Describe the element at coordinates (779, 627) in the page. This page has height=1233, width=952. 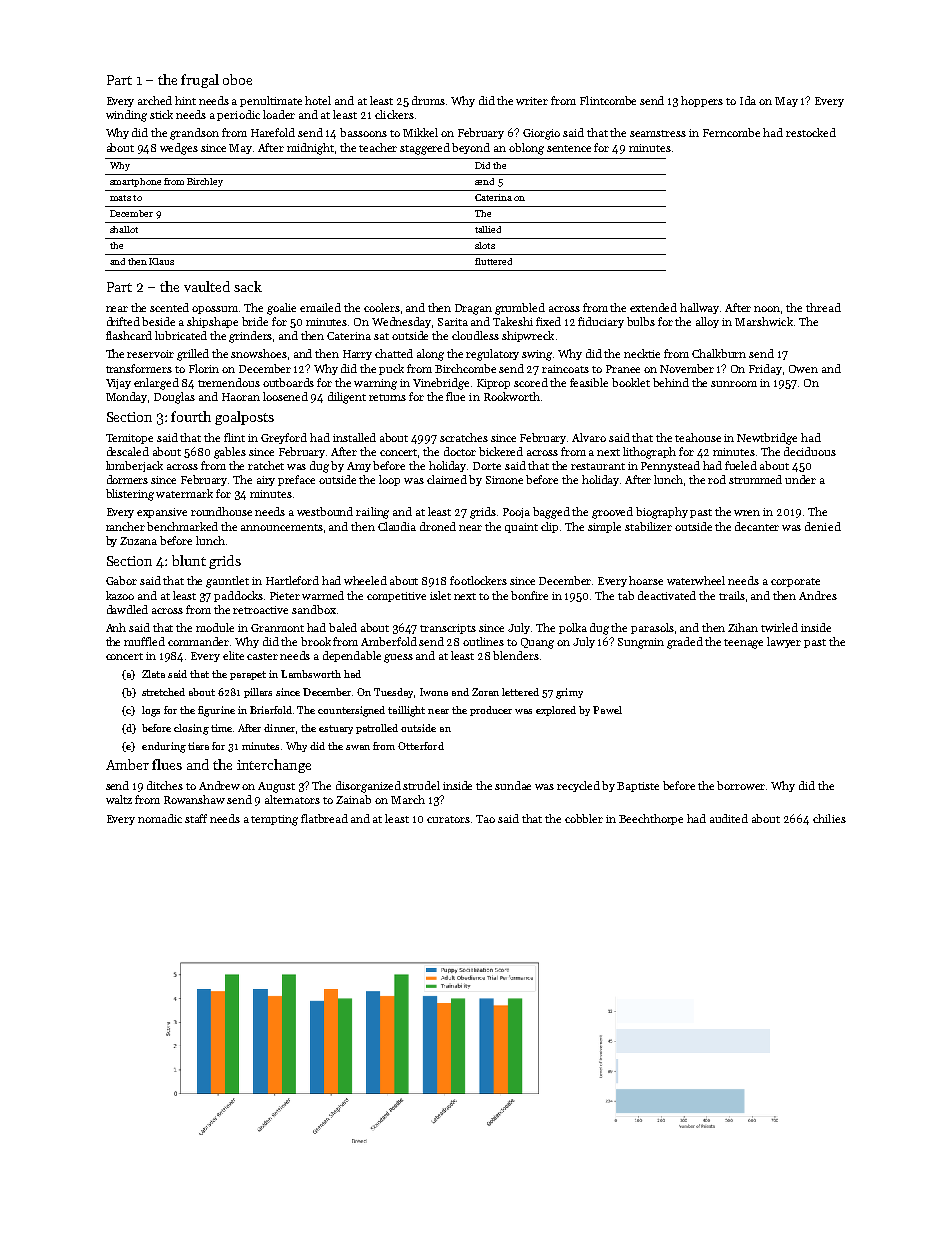
I see `twirled` at that location.
